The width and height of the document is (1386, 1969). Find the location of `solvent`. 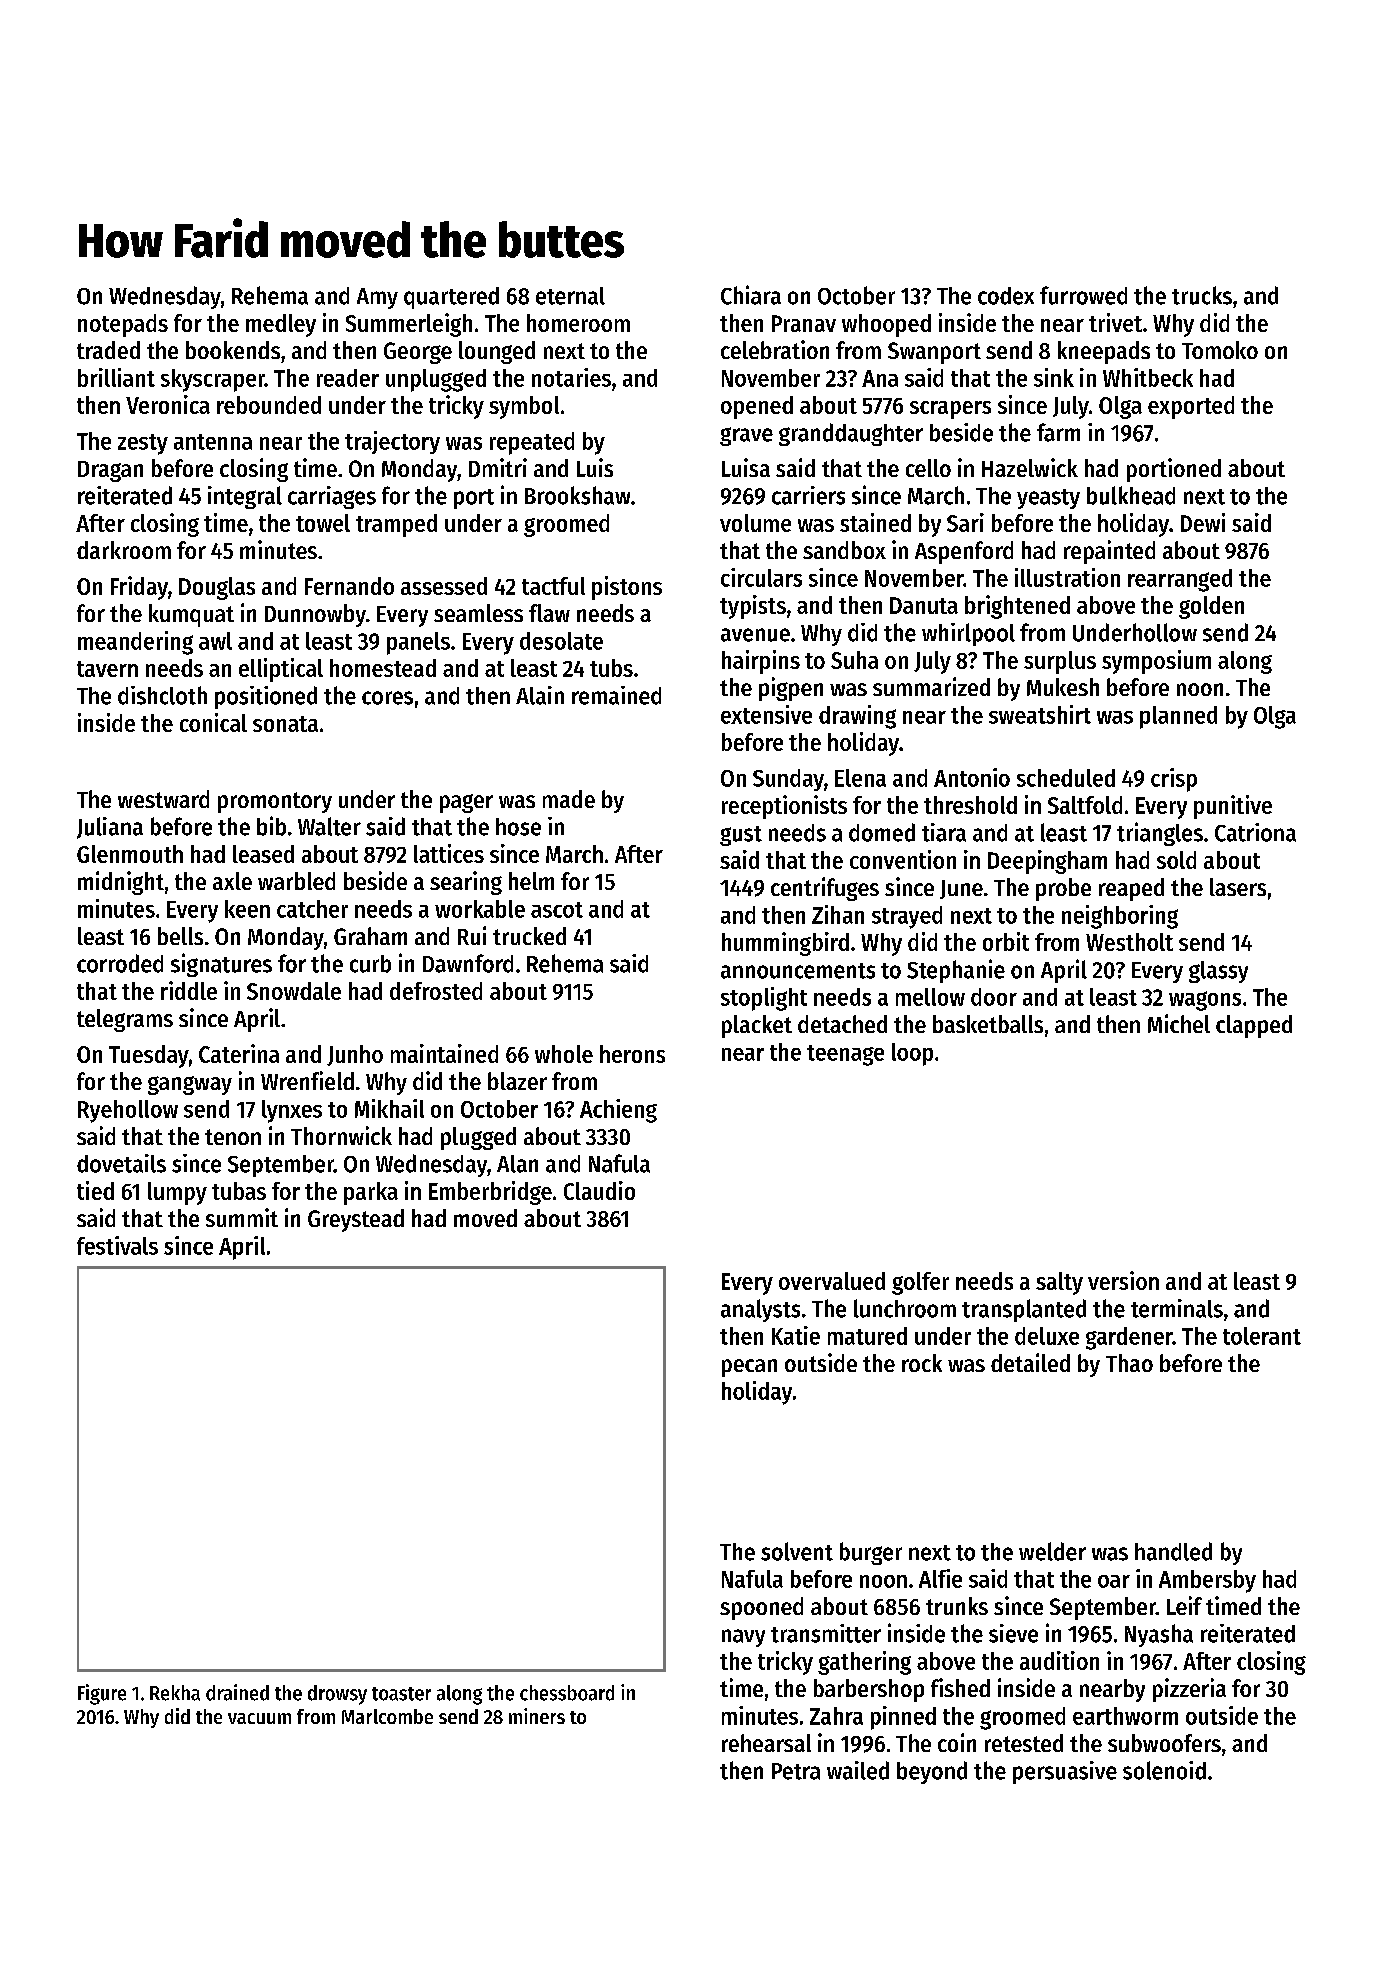

solvent is located at coordinates (797, 1551).
